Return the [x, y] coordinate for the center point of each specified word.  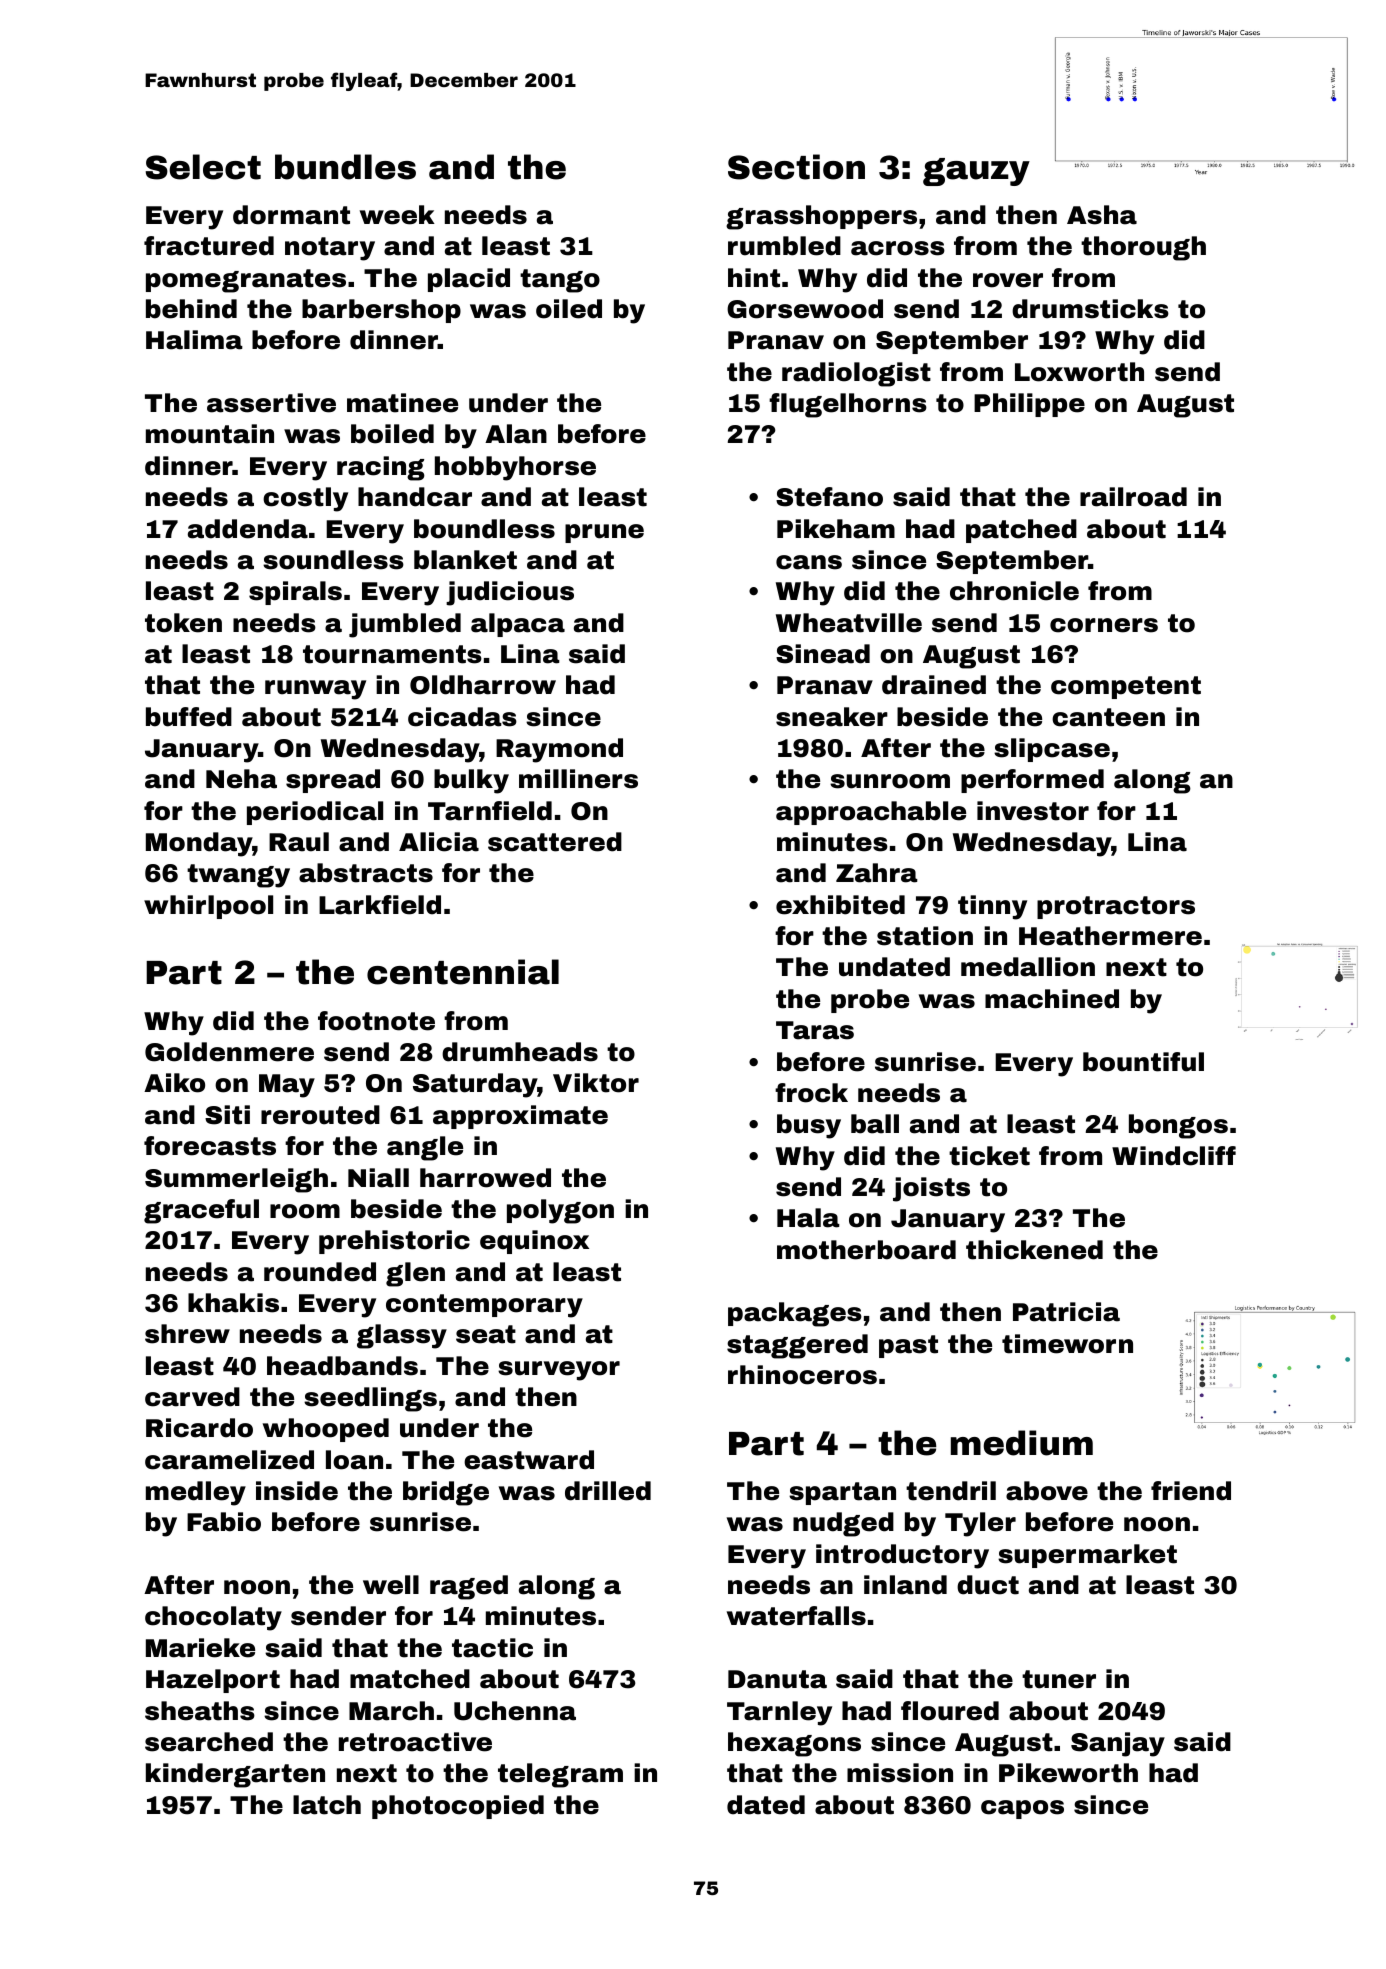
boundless [484, 529]
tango [560, 281]
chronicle [1014, 591]
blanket [465, 560]
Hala [808, 1218]
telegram [560, 1775]
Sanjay [1118, 1744]
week [397, 215]
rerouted [320, 1115]
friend [1191, 1491]
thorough [1143, 248]
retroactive [415, 1742]
